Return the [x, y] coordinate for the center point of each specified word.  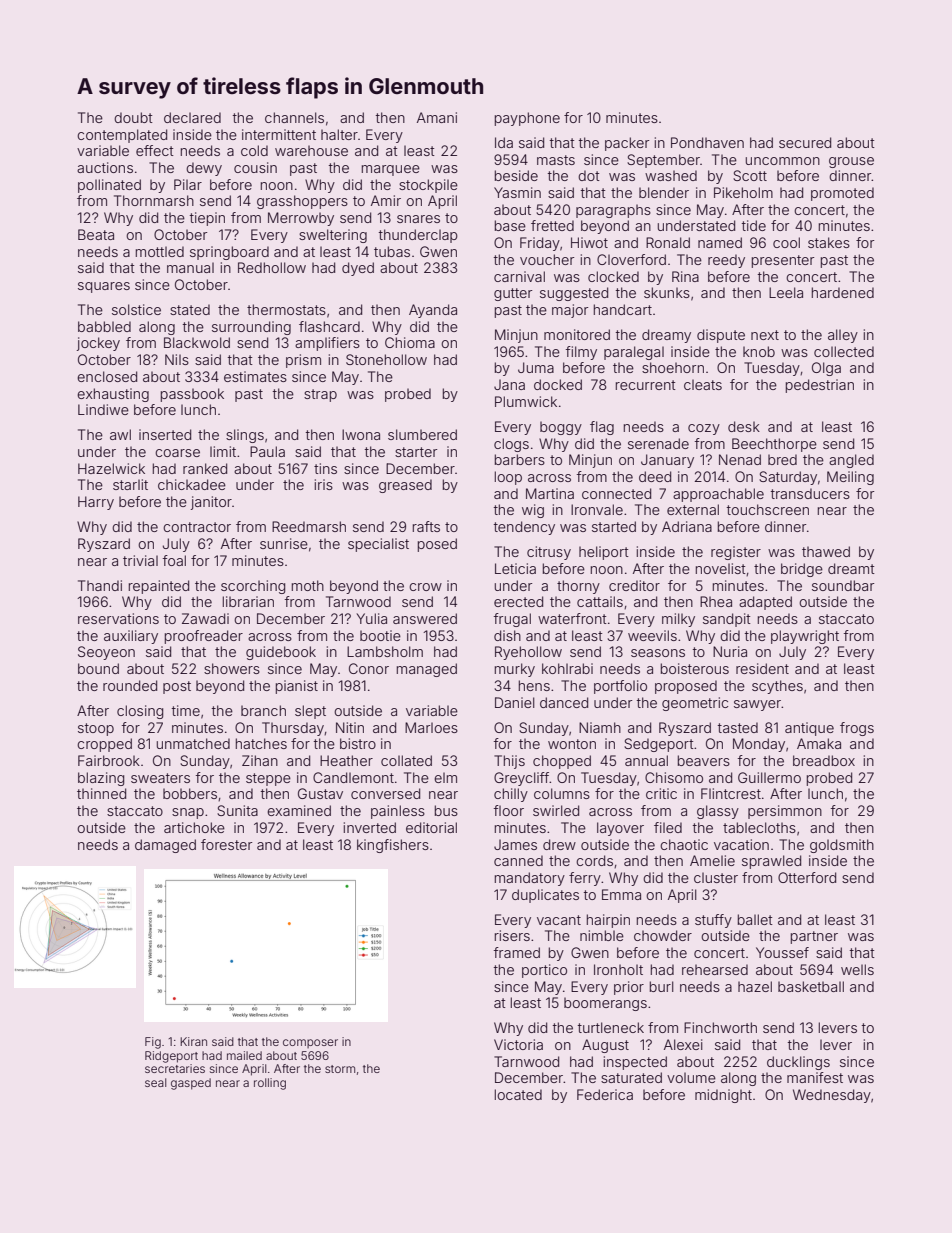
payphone [527, 119]
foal [174, 560]
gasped [191, 1084]
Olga [826, 369]
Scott [750, 175]
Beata [96, 234]
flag [602, 428]
